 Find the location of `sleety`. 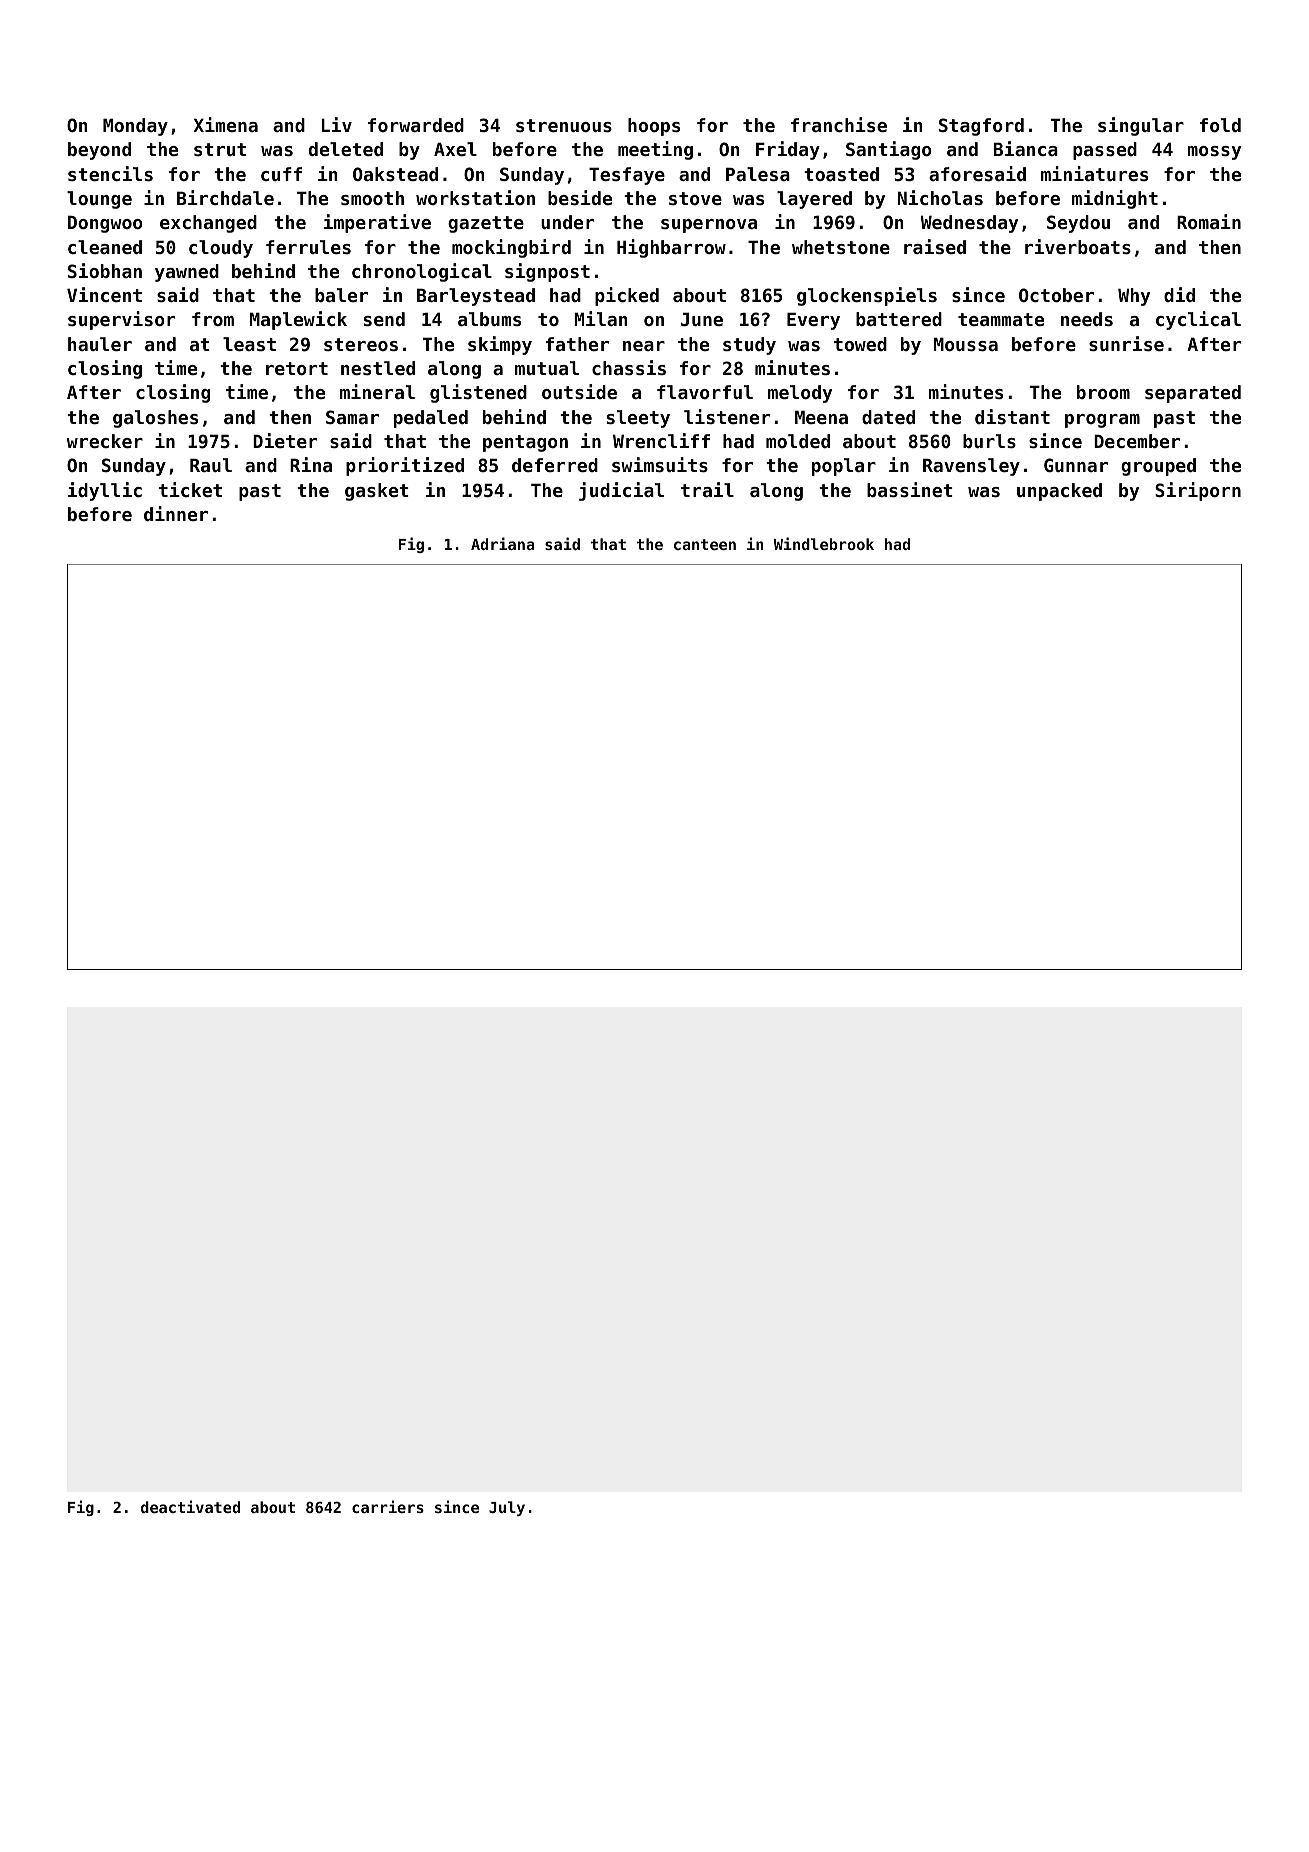

sleety is located at coordinates (638, 419).
